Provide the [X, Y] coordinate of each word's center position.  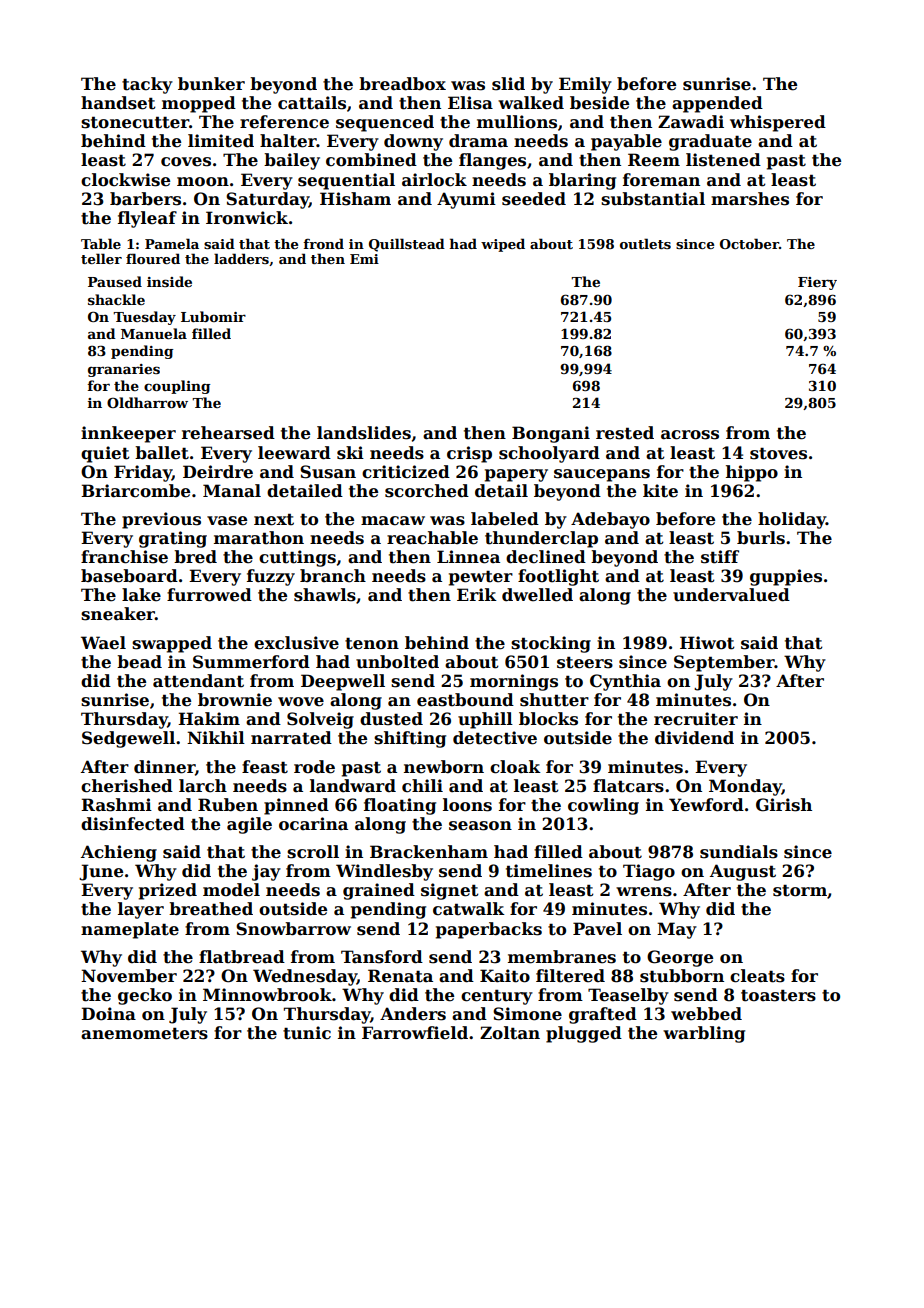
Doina [108, 1014]
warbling [704, 1034]
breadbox [402, 84]
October [749, 243]
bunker [211, 84]
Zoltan [510, 1033]
